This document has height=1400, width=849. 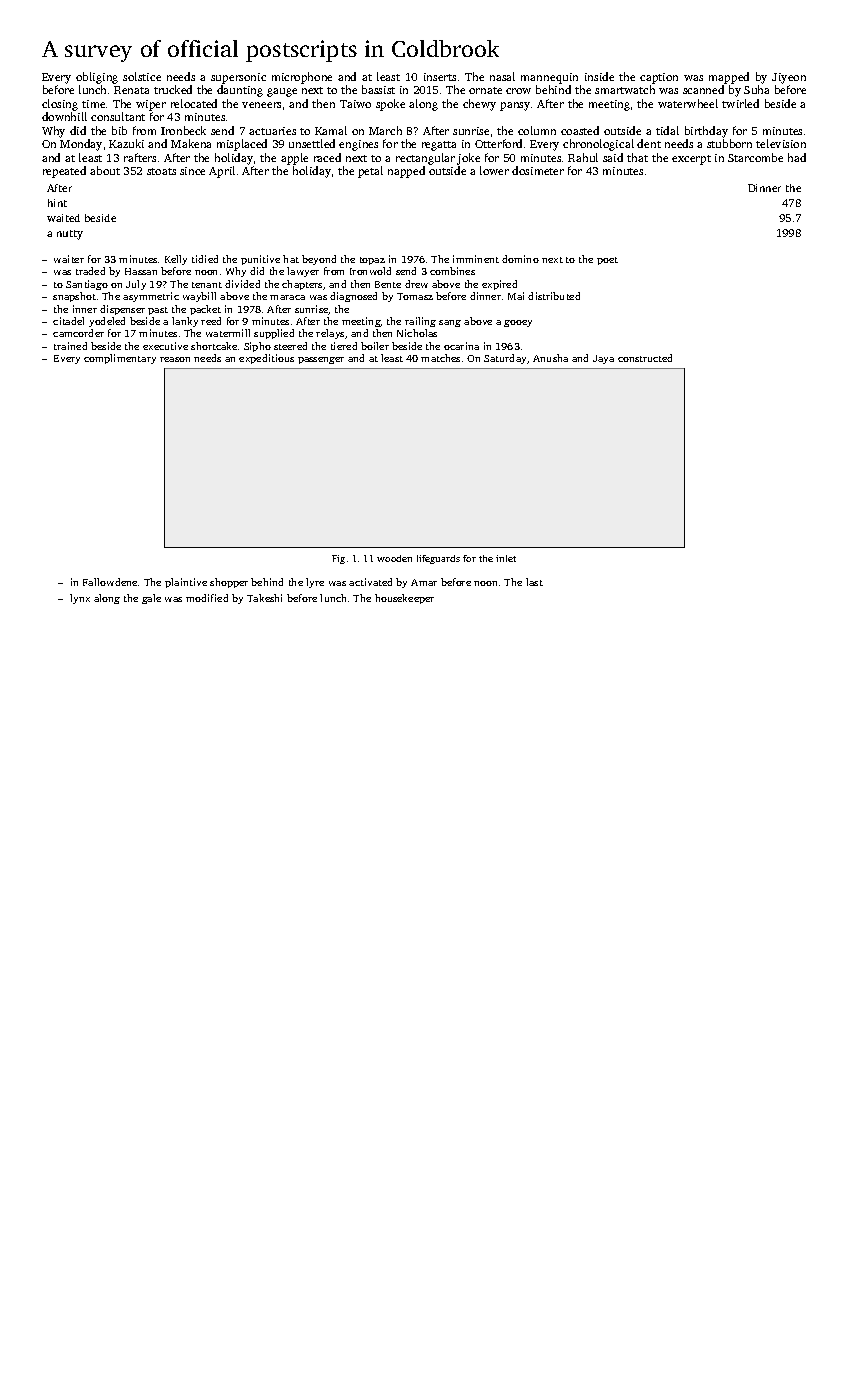 I want to click on dosimeter, so click(x=538, y=170).
